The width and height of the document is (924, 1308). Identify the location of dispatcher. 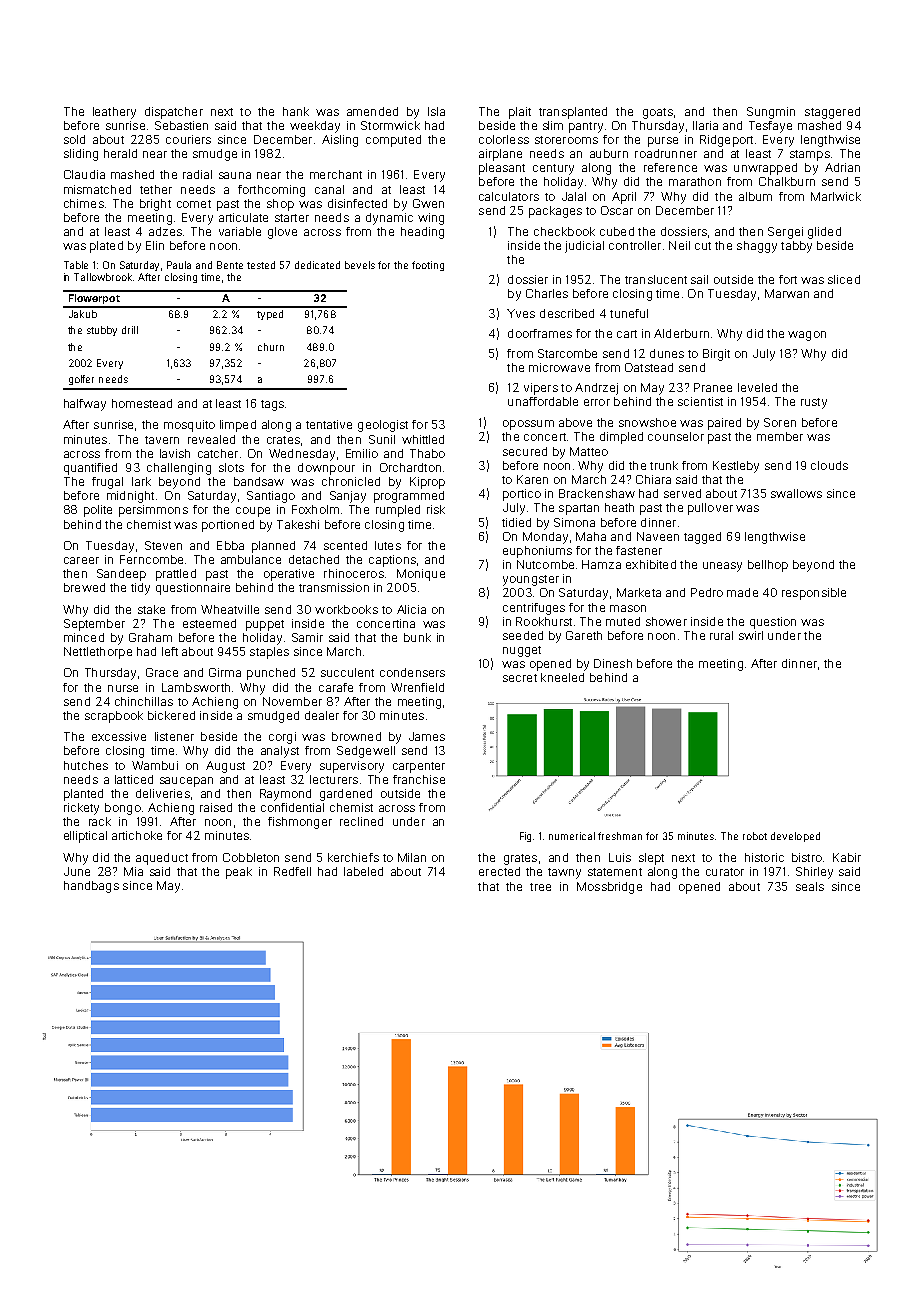
(174, 113).
